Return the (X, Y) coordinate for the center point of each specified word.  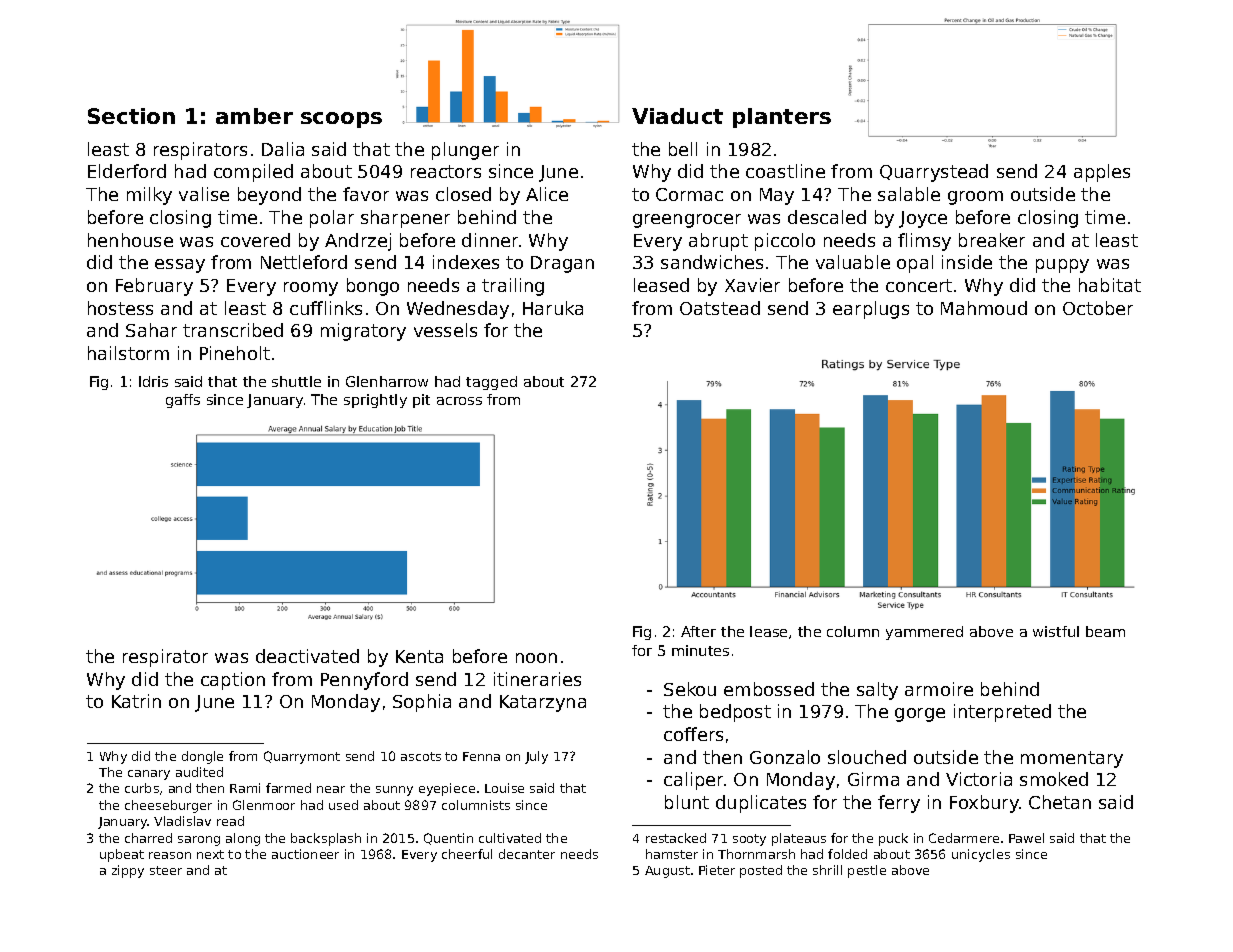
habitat (1110, 285)
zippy (128, 871)
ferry (899, 804)
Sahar (151, 330)
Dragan (562, 264)
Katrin (136, 701)
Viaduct (677, 116)
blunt (687, 802)
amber (254, 116)
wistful (1056, 631)
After (698, 631)
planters (782, 118)
